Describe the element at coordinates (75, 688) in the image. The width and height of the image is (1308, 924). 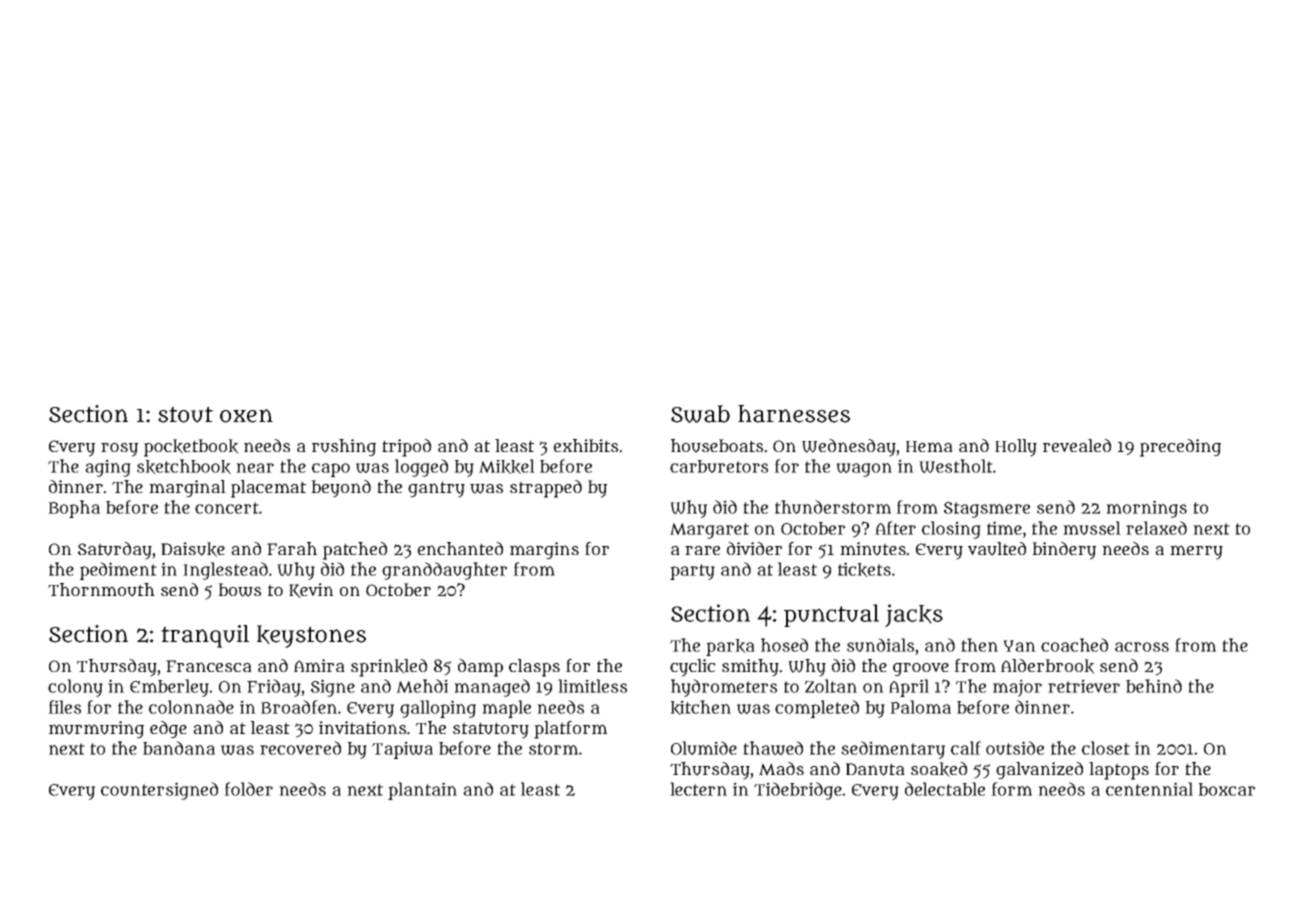
I see `colony` at that location.
